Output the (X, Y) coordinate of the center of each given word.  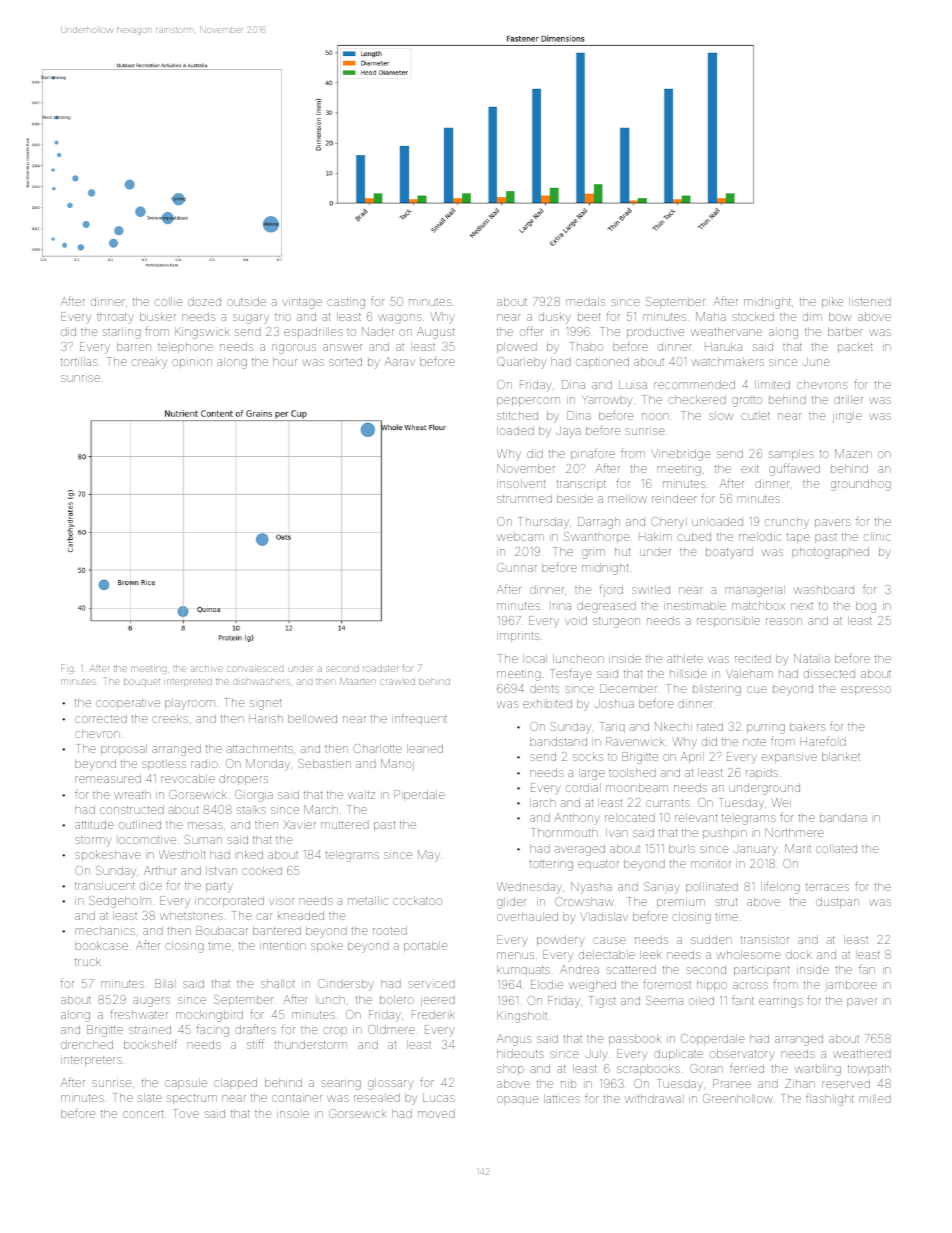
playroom (190, 704)
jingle (847, 417)
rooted (390, 930)
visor (281, 901)
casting (346, 303)
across (750, 985)
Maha (711, 316)
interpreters (91, 1061)
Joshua (614, 704)
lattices (562, 1098)
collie (168, 301)
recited (753, 658)
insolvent (521, 484)
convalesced (255, 669)
